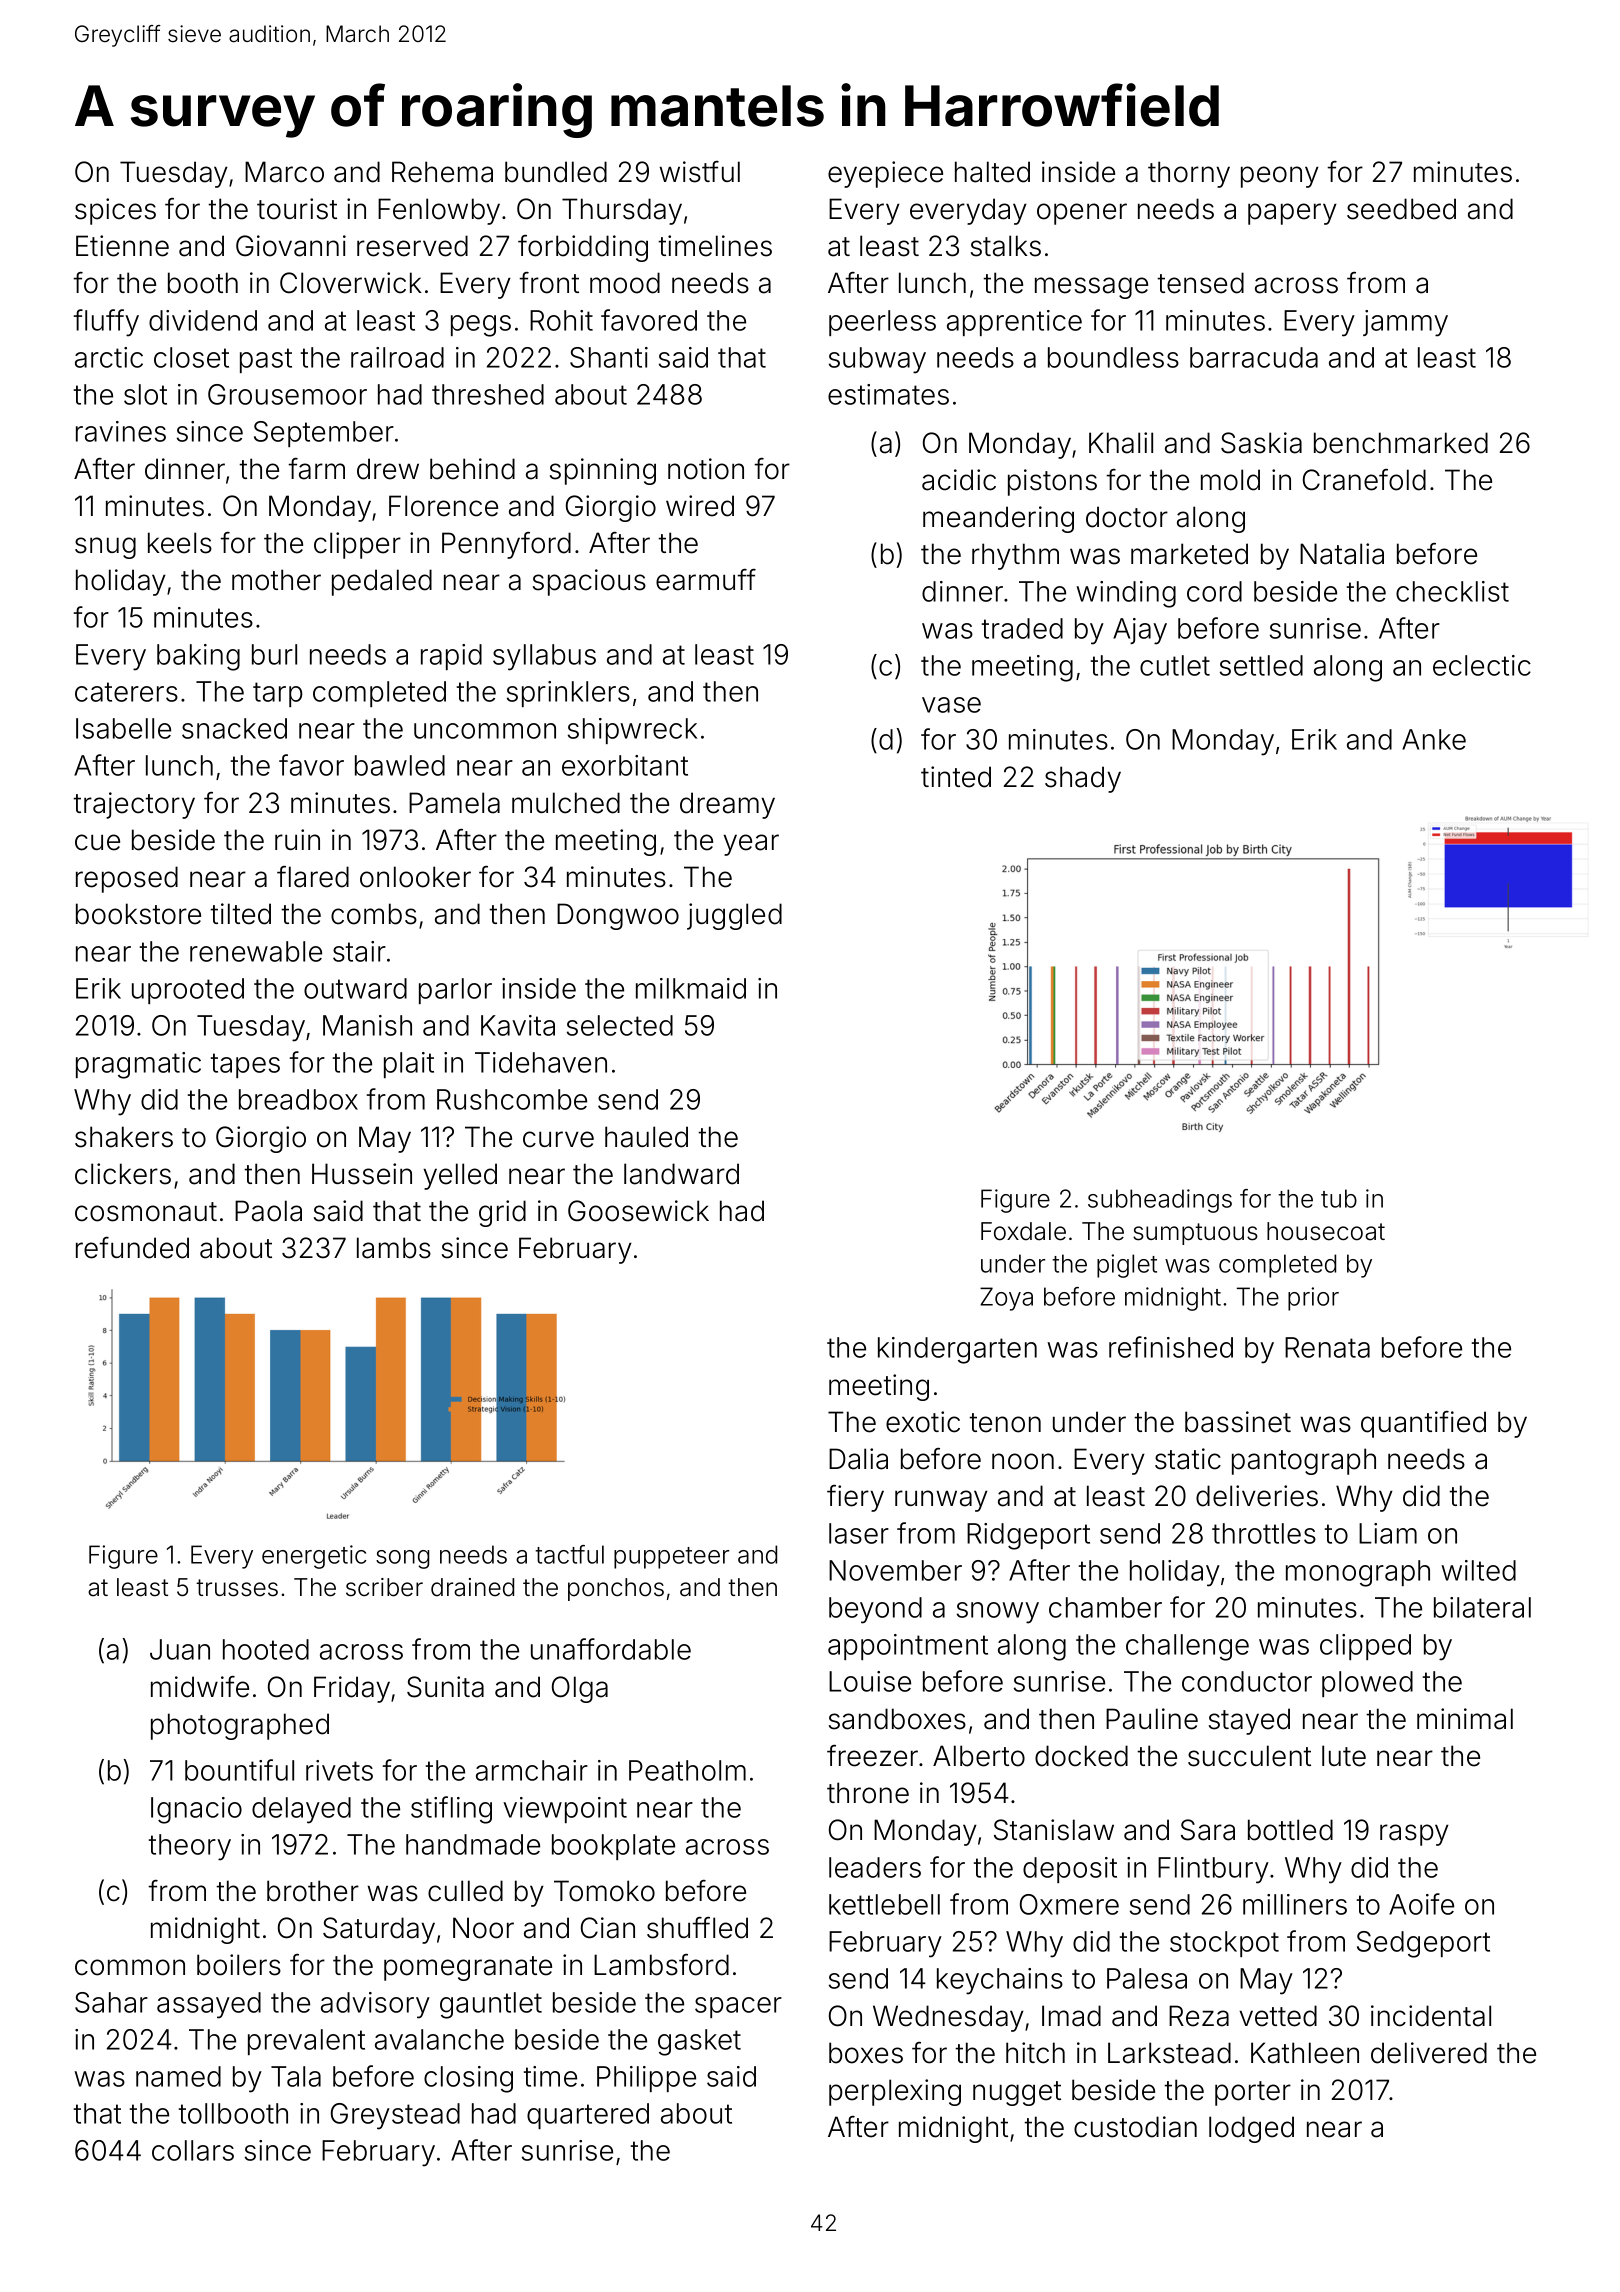 Image resolution: width=1620 pixels, height=2292 pixels. I want to click on Anke, so click(1434, 739).
